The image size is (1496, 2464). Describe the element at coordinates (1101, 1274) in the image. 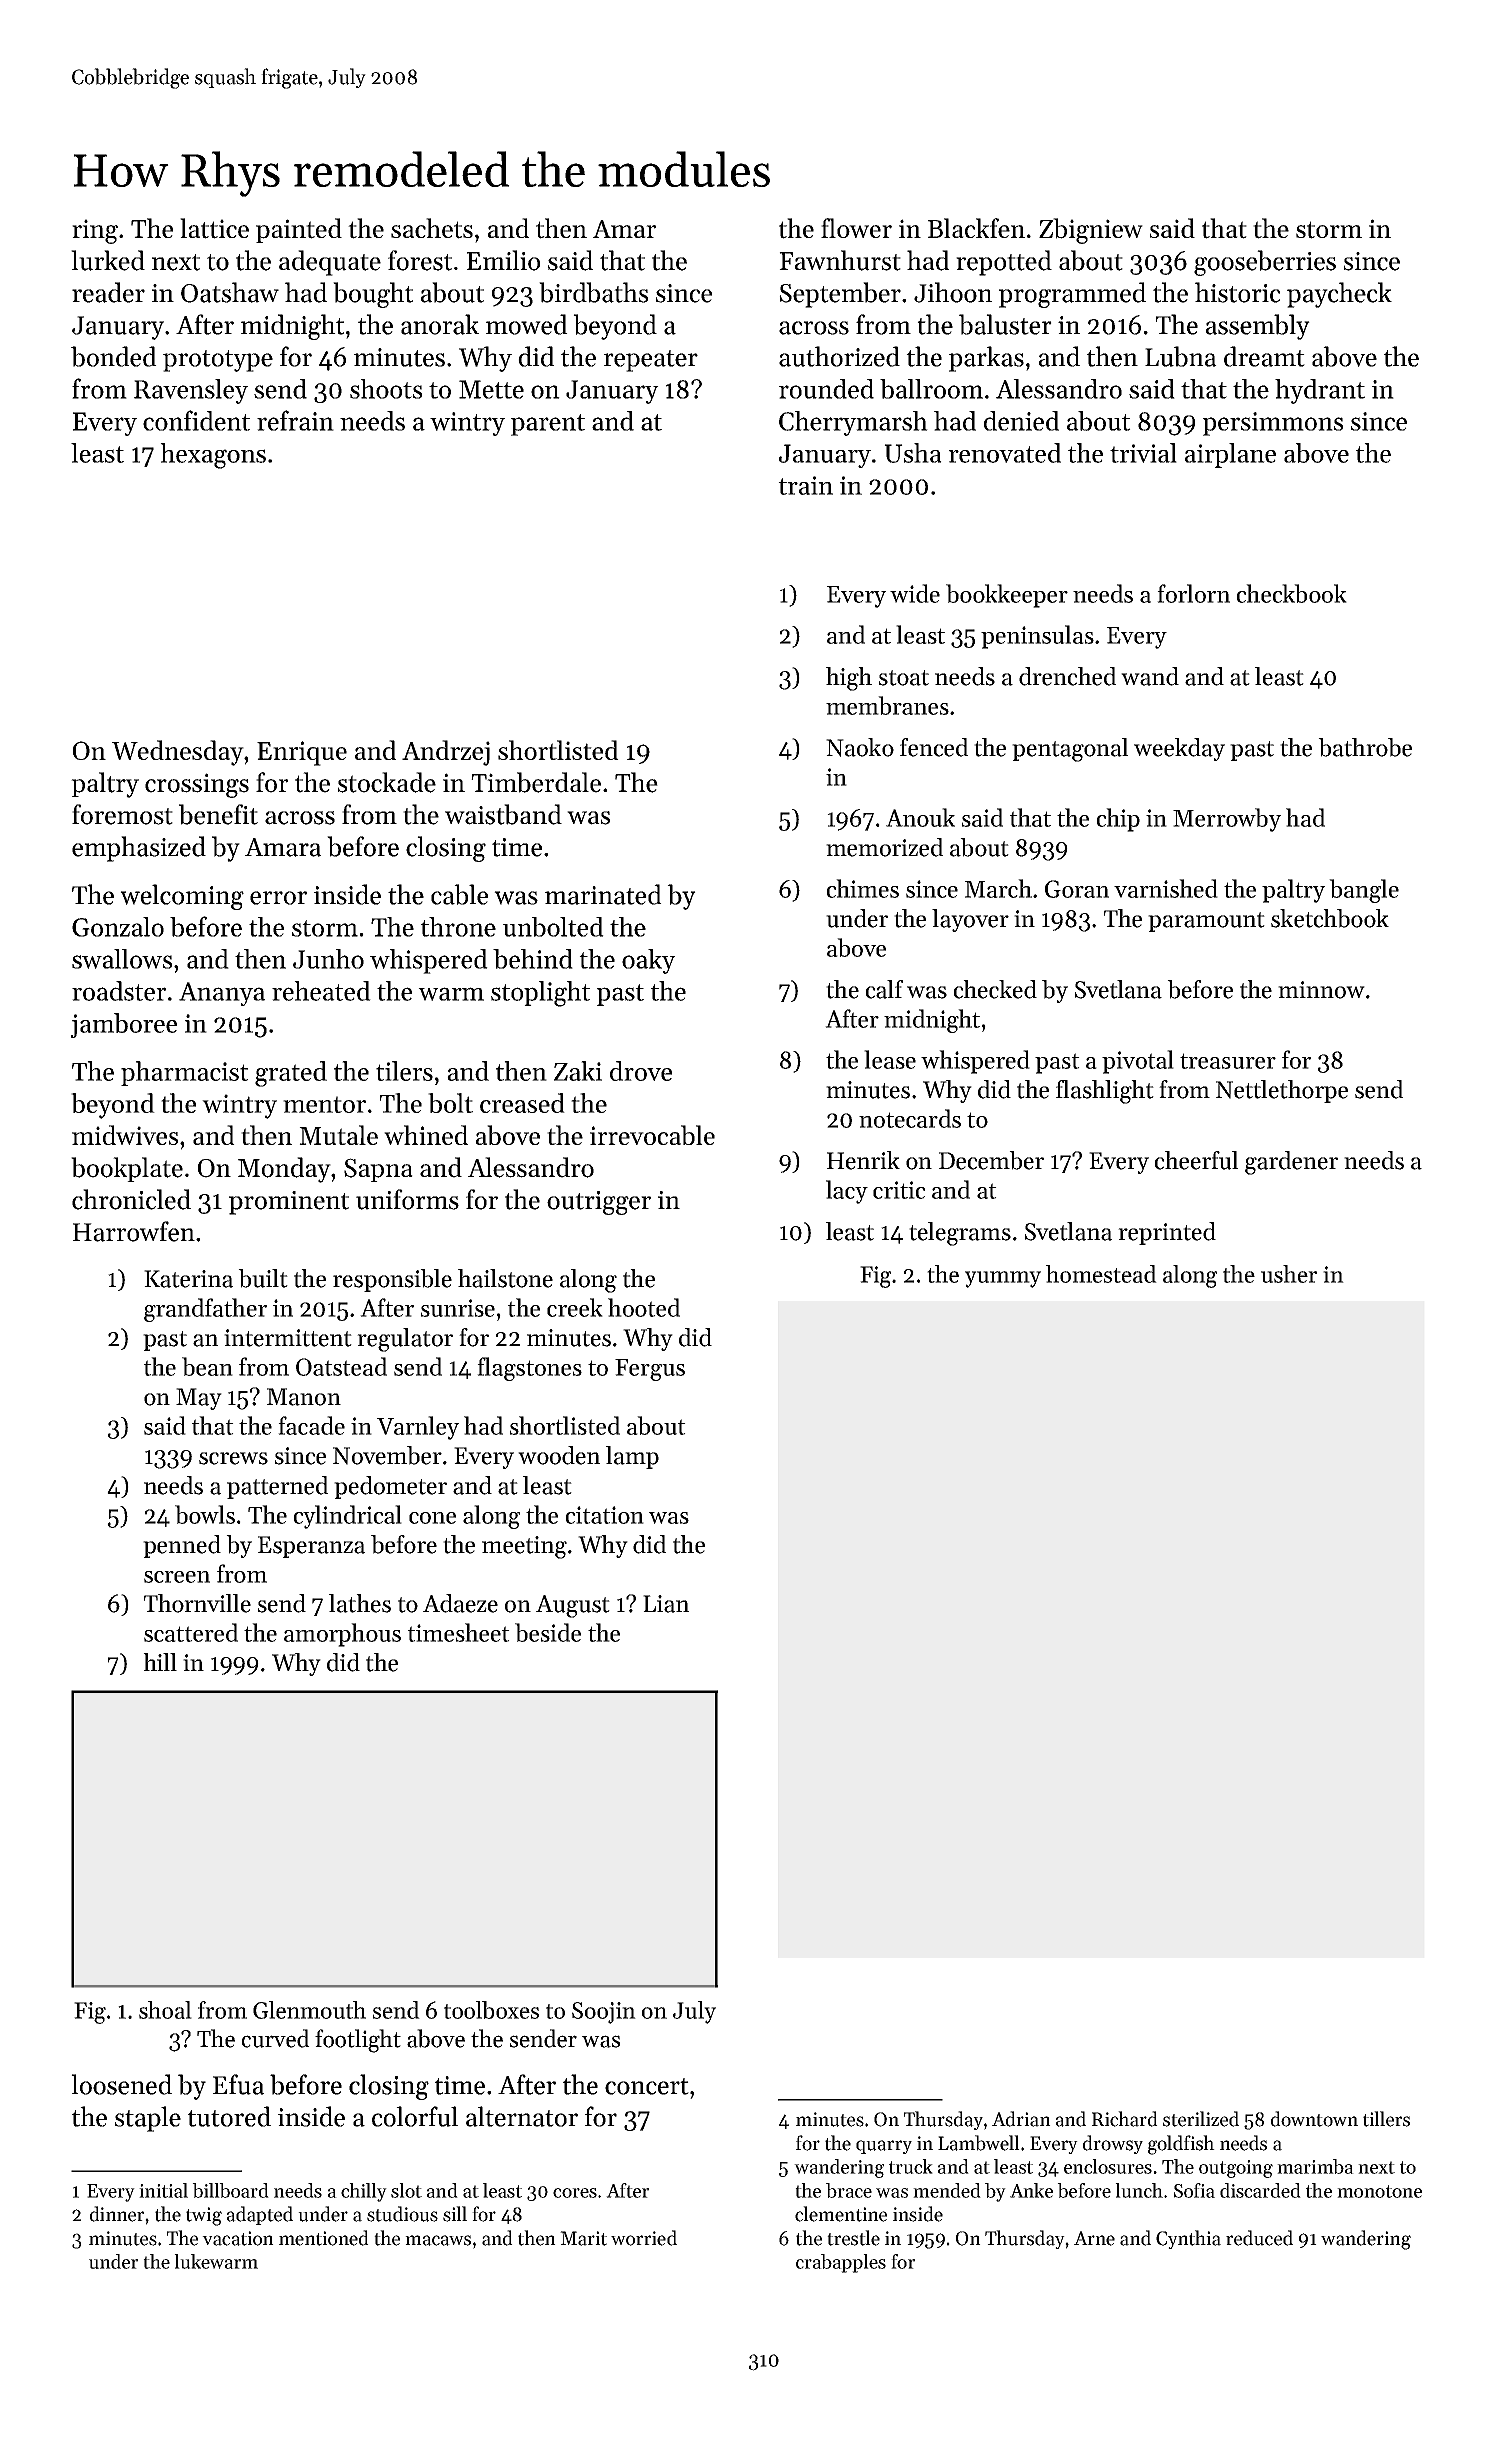

I see `homestead` at that location.
